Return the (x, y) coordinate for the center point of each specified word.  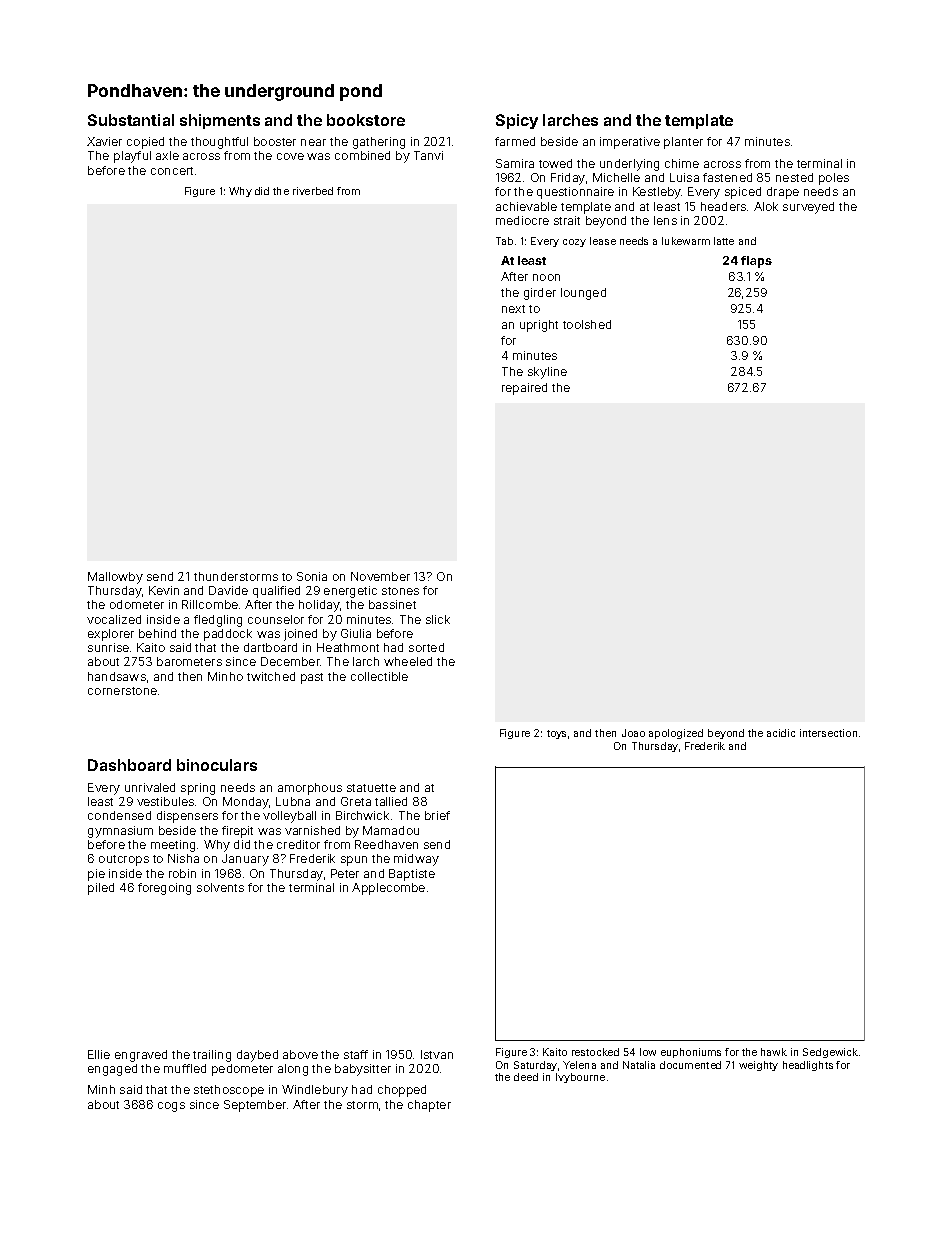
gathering (379, 143)
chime (682, 163)
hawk (774, 1052)
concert (172, 171)
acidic (781, 733)
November (380, 576)
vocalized (114, 619)
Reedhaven (386, 844)
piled (101, 889)
